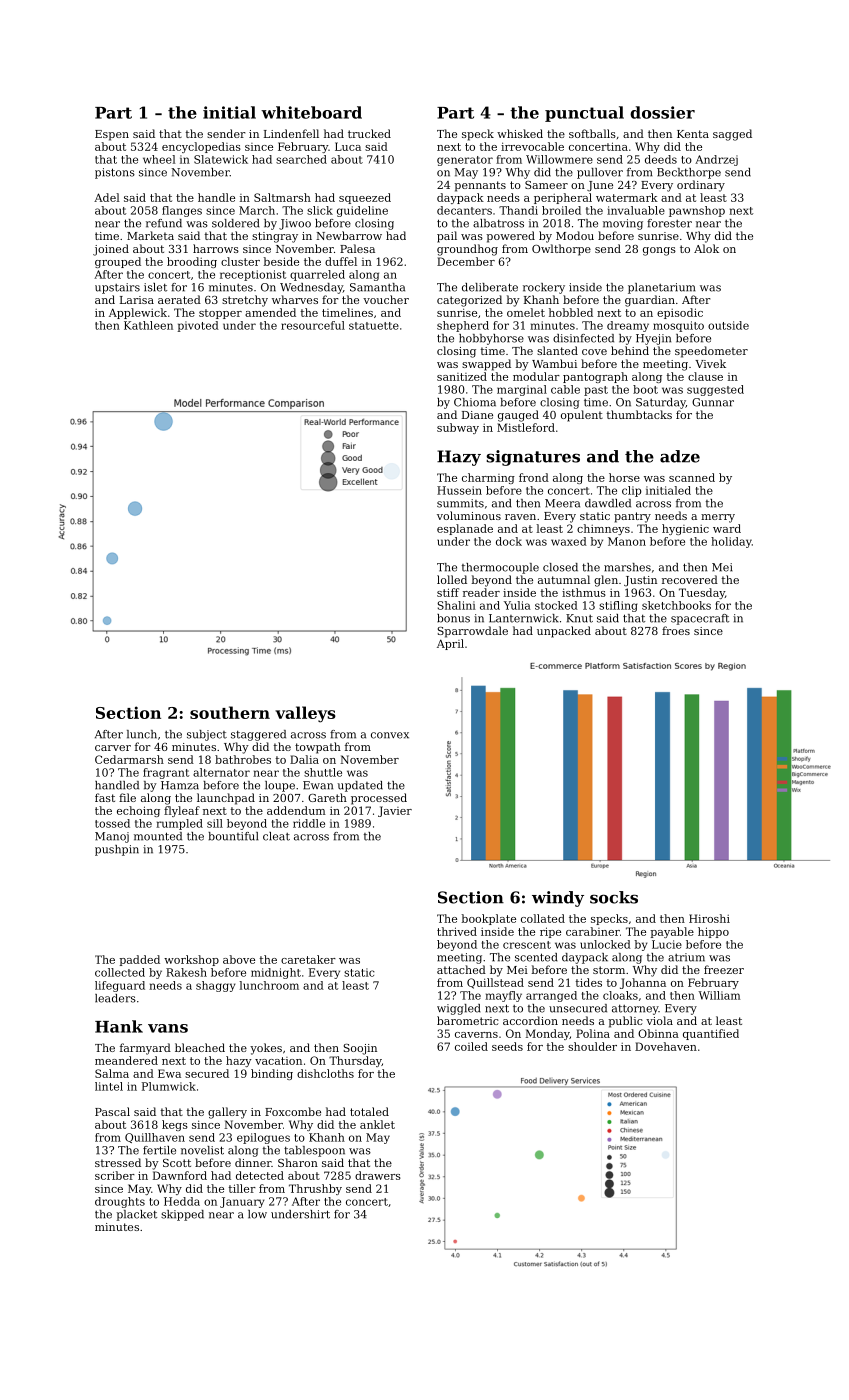 The image size is (849, 1400). I want to click on Luca, so click(348, 146).
